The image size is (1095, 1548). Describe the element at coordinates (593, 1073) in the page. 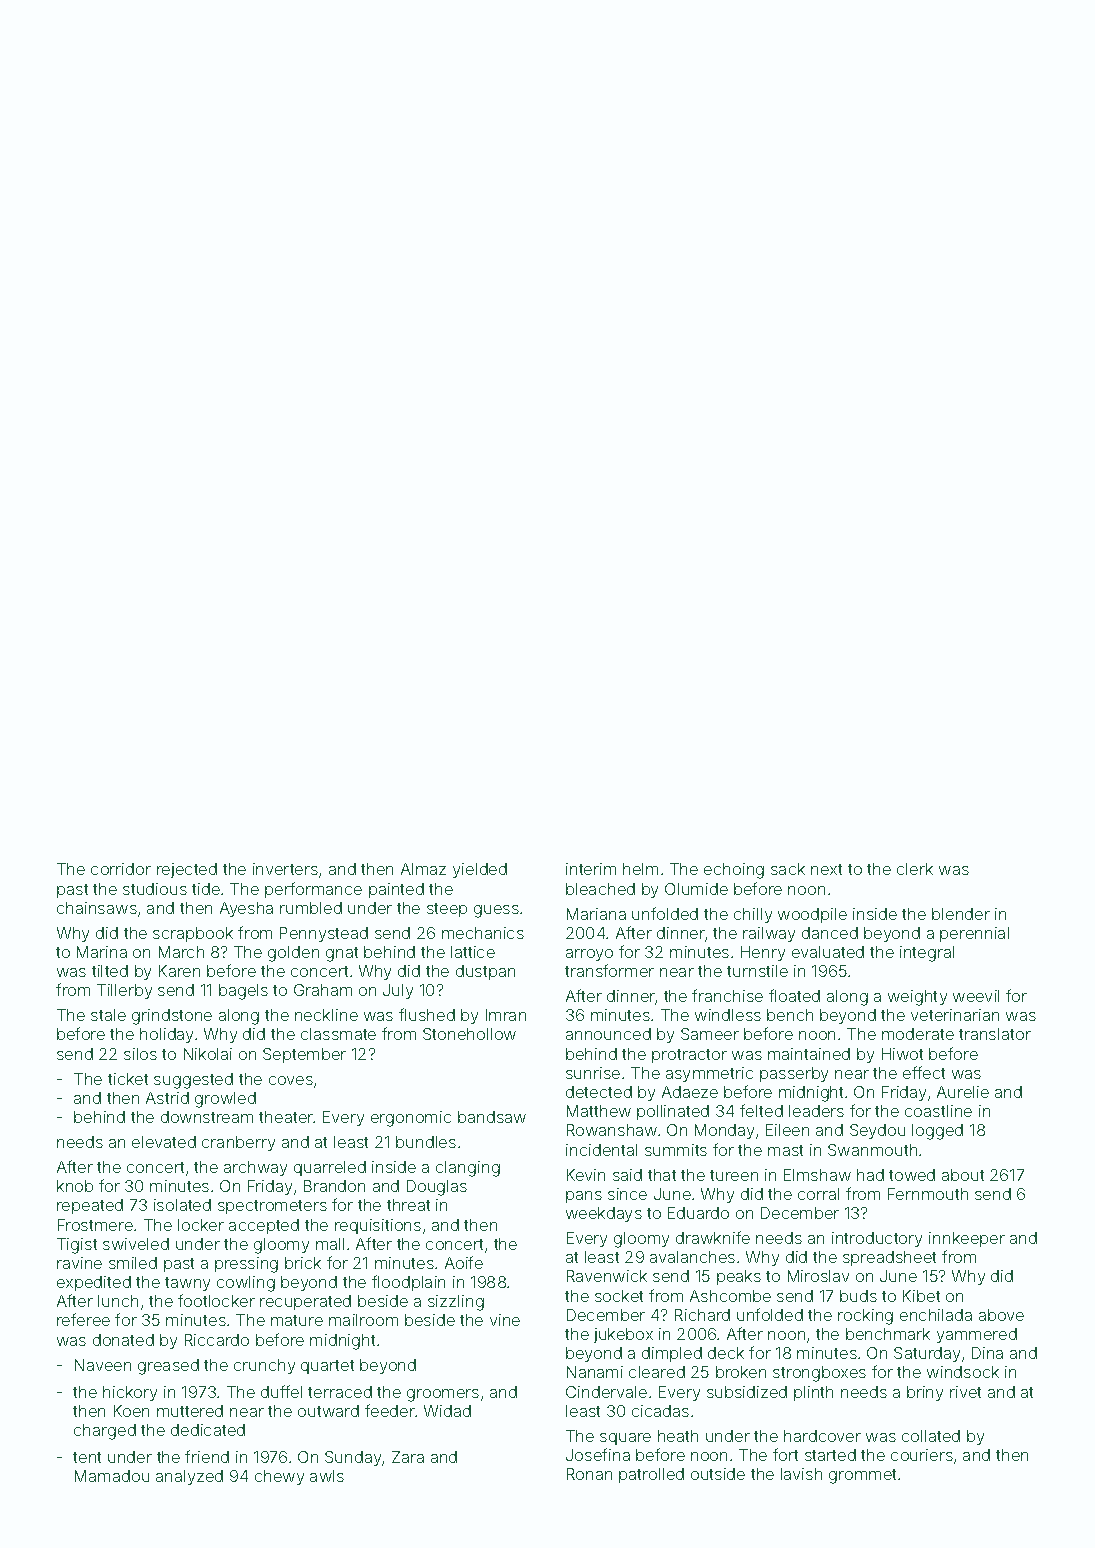

I see `sunrise` at that location.
